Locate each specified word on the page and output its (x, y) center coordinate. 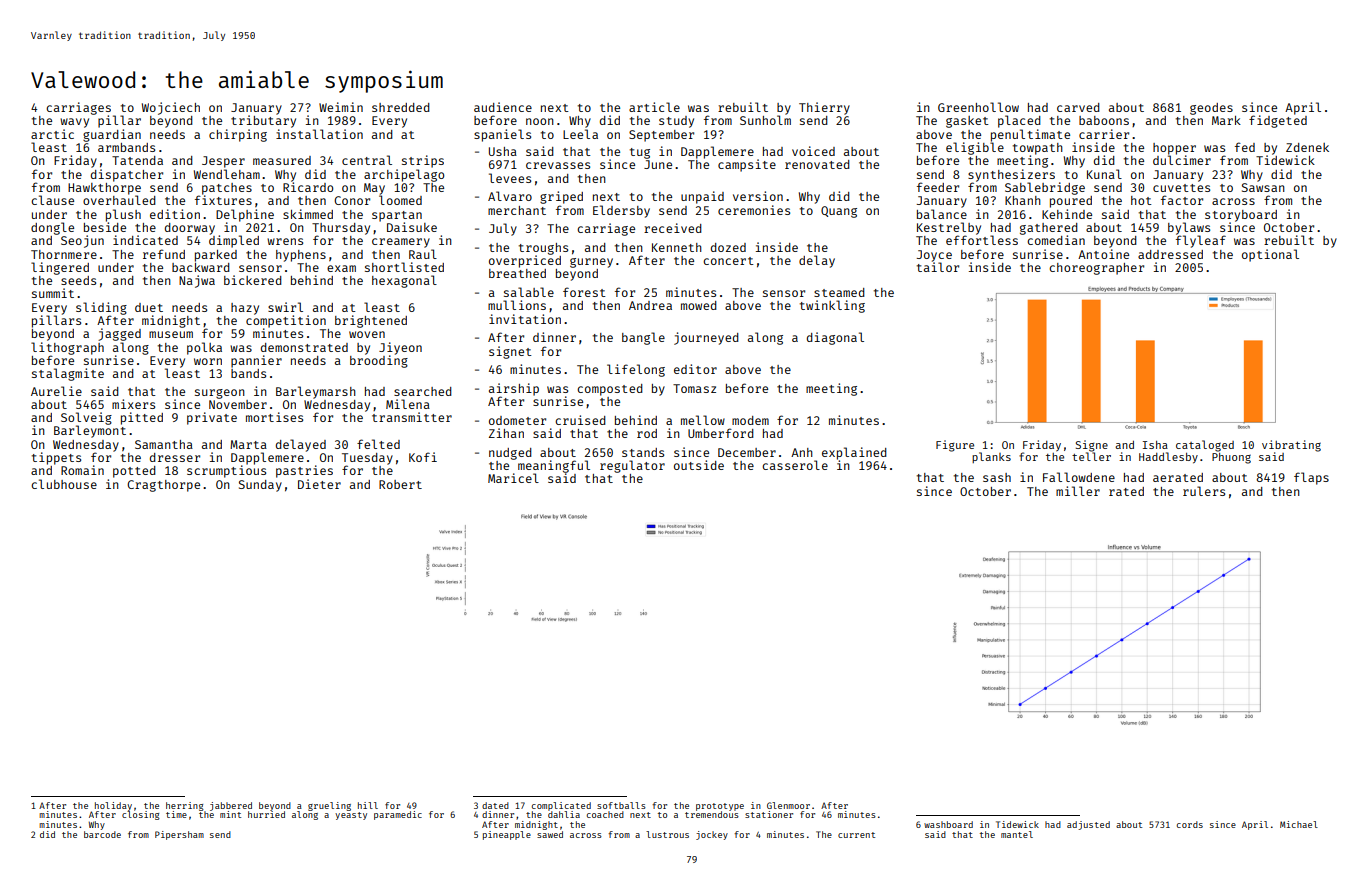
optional (1270, 255)
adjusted (1088, 825)
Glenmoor (788, 805)
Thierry (824, 108)
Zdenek (1307, 147)
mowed (699, 305)
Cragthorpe (163, 486)
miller (1078, 491)
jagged (119, 334)
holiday (113, 806)
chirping (238, 135)
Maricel (513, 478)
